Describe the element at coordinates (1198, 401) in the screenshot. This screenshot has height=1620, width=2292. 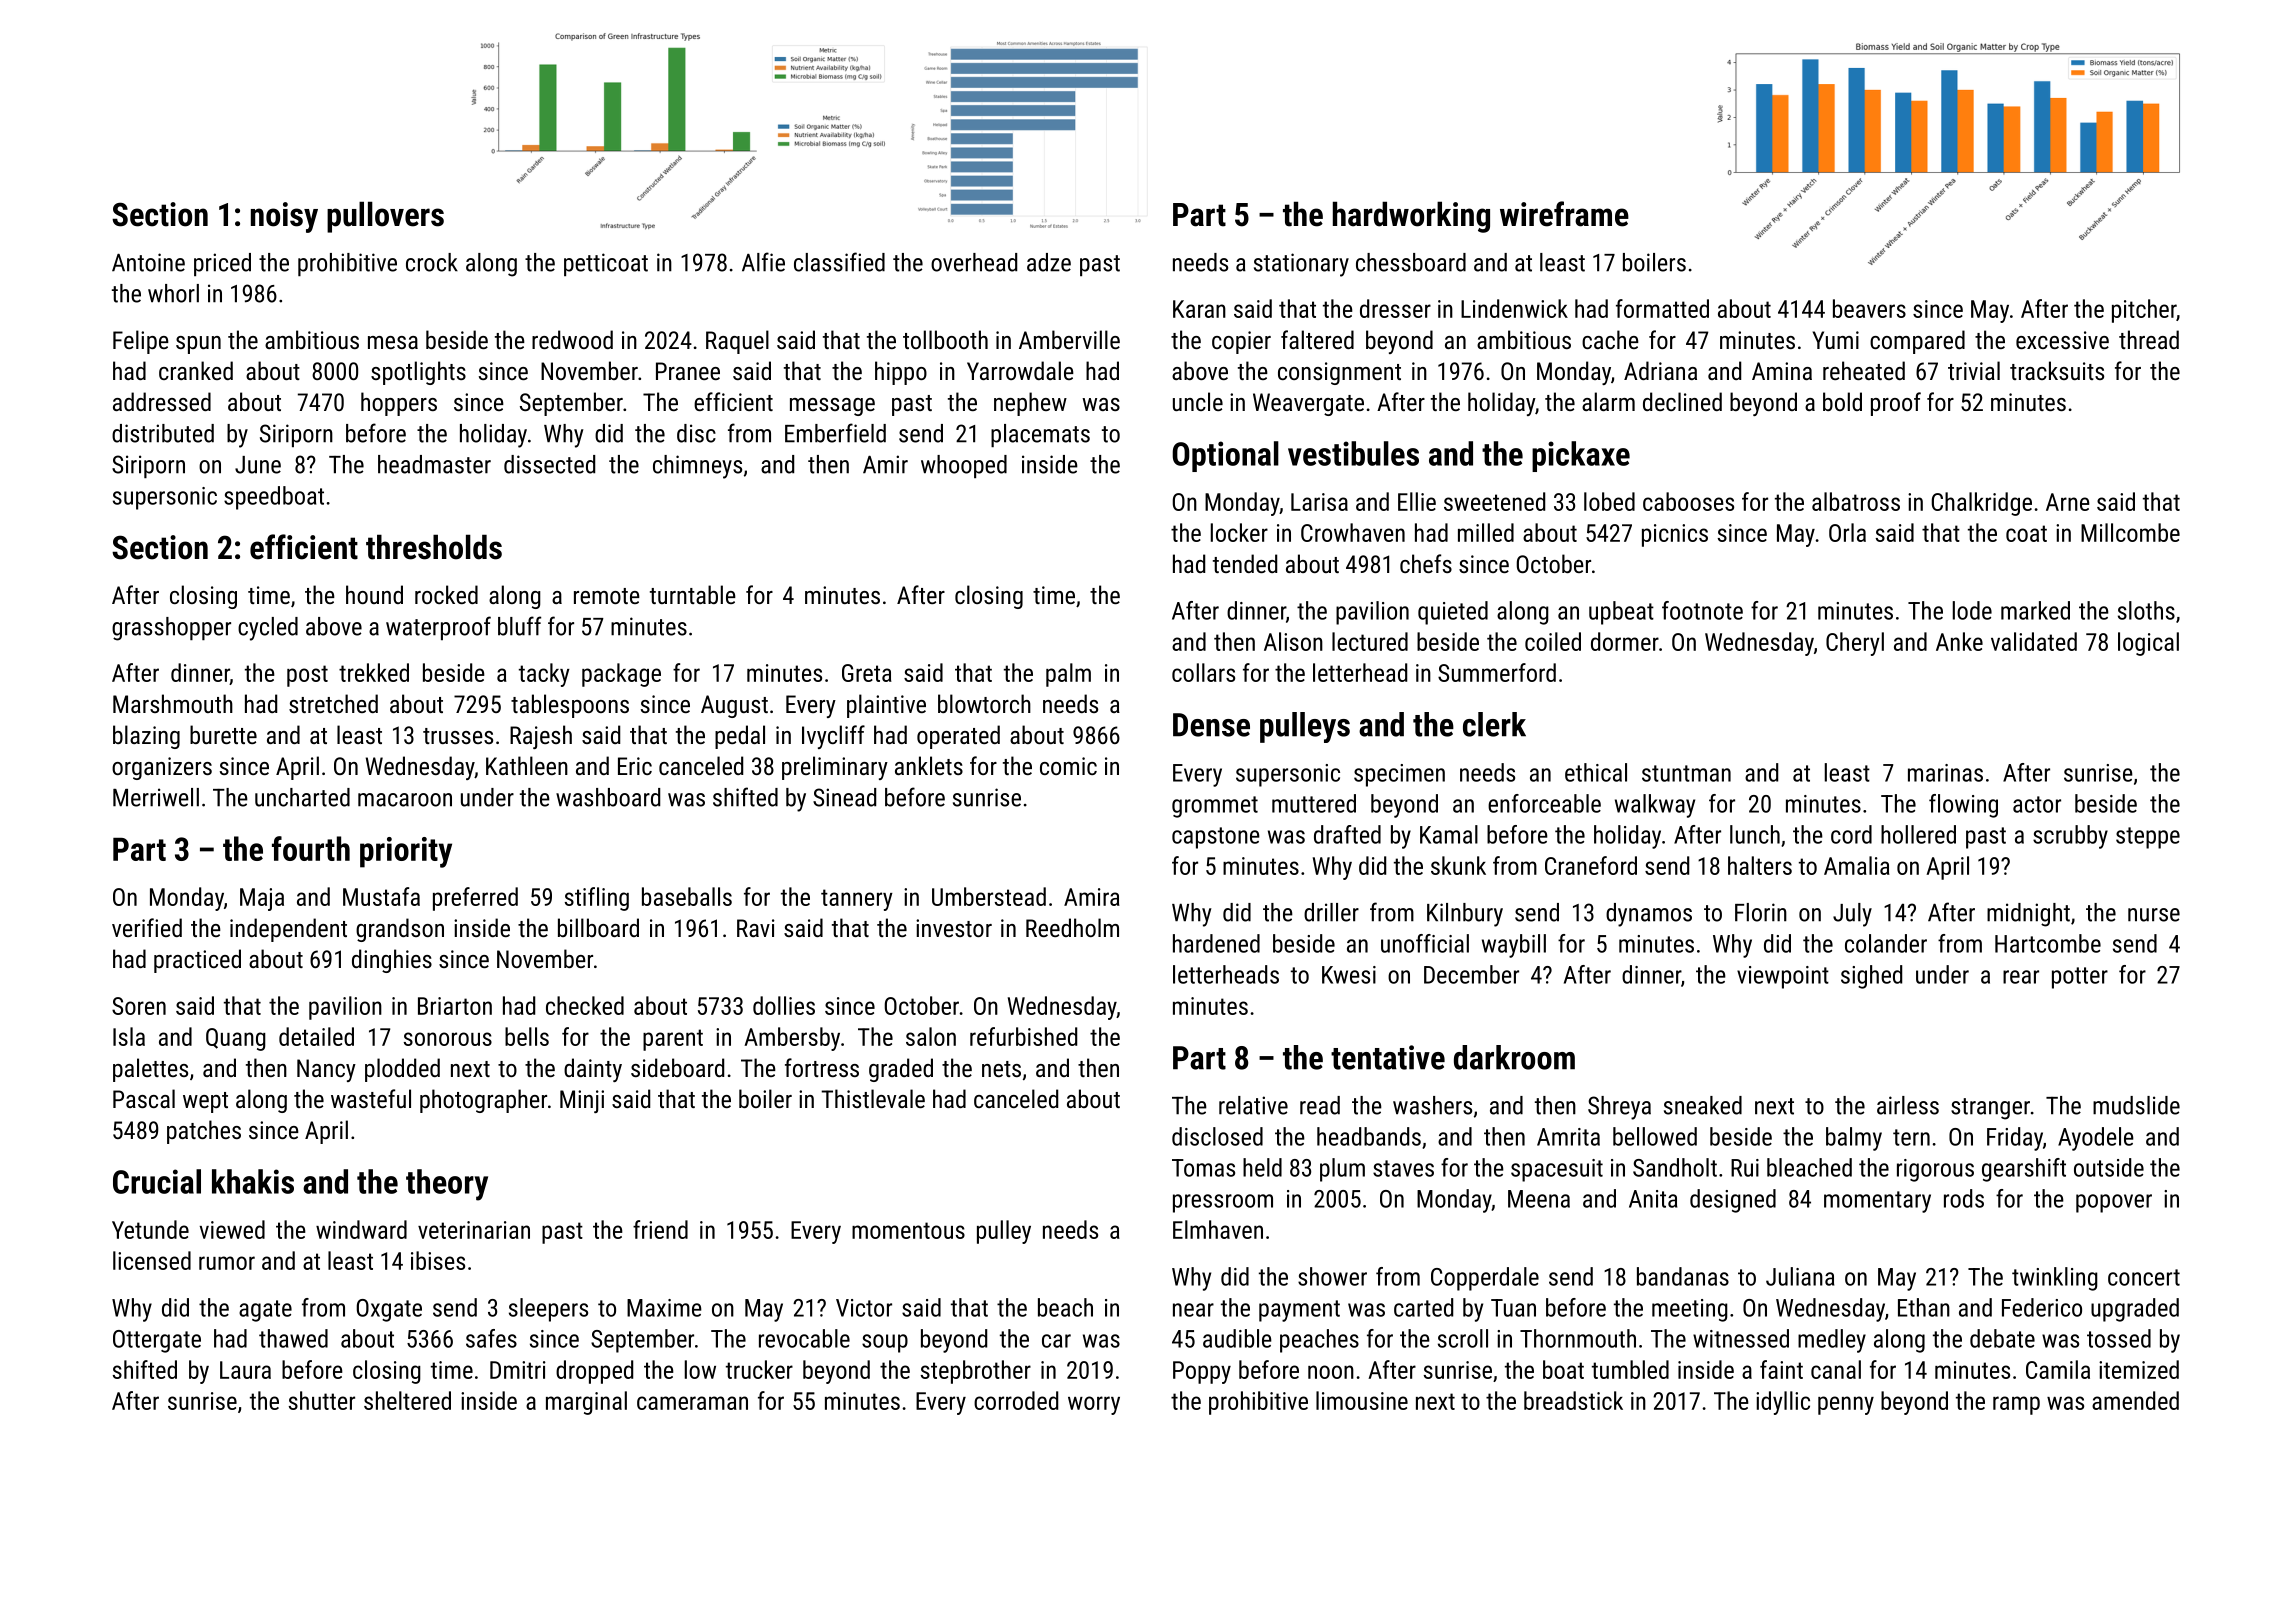
I see `uncle` at that location.
